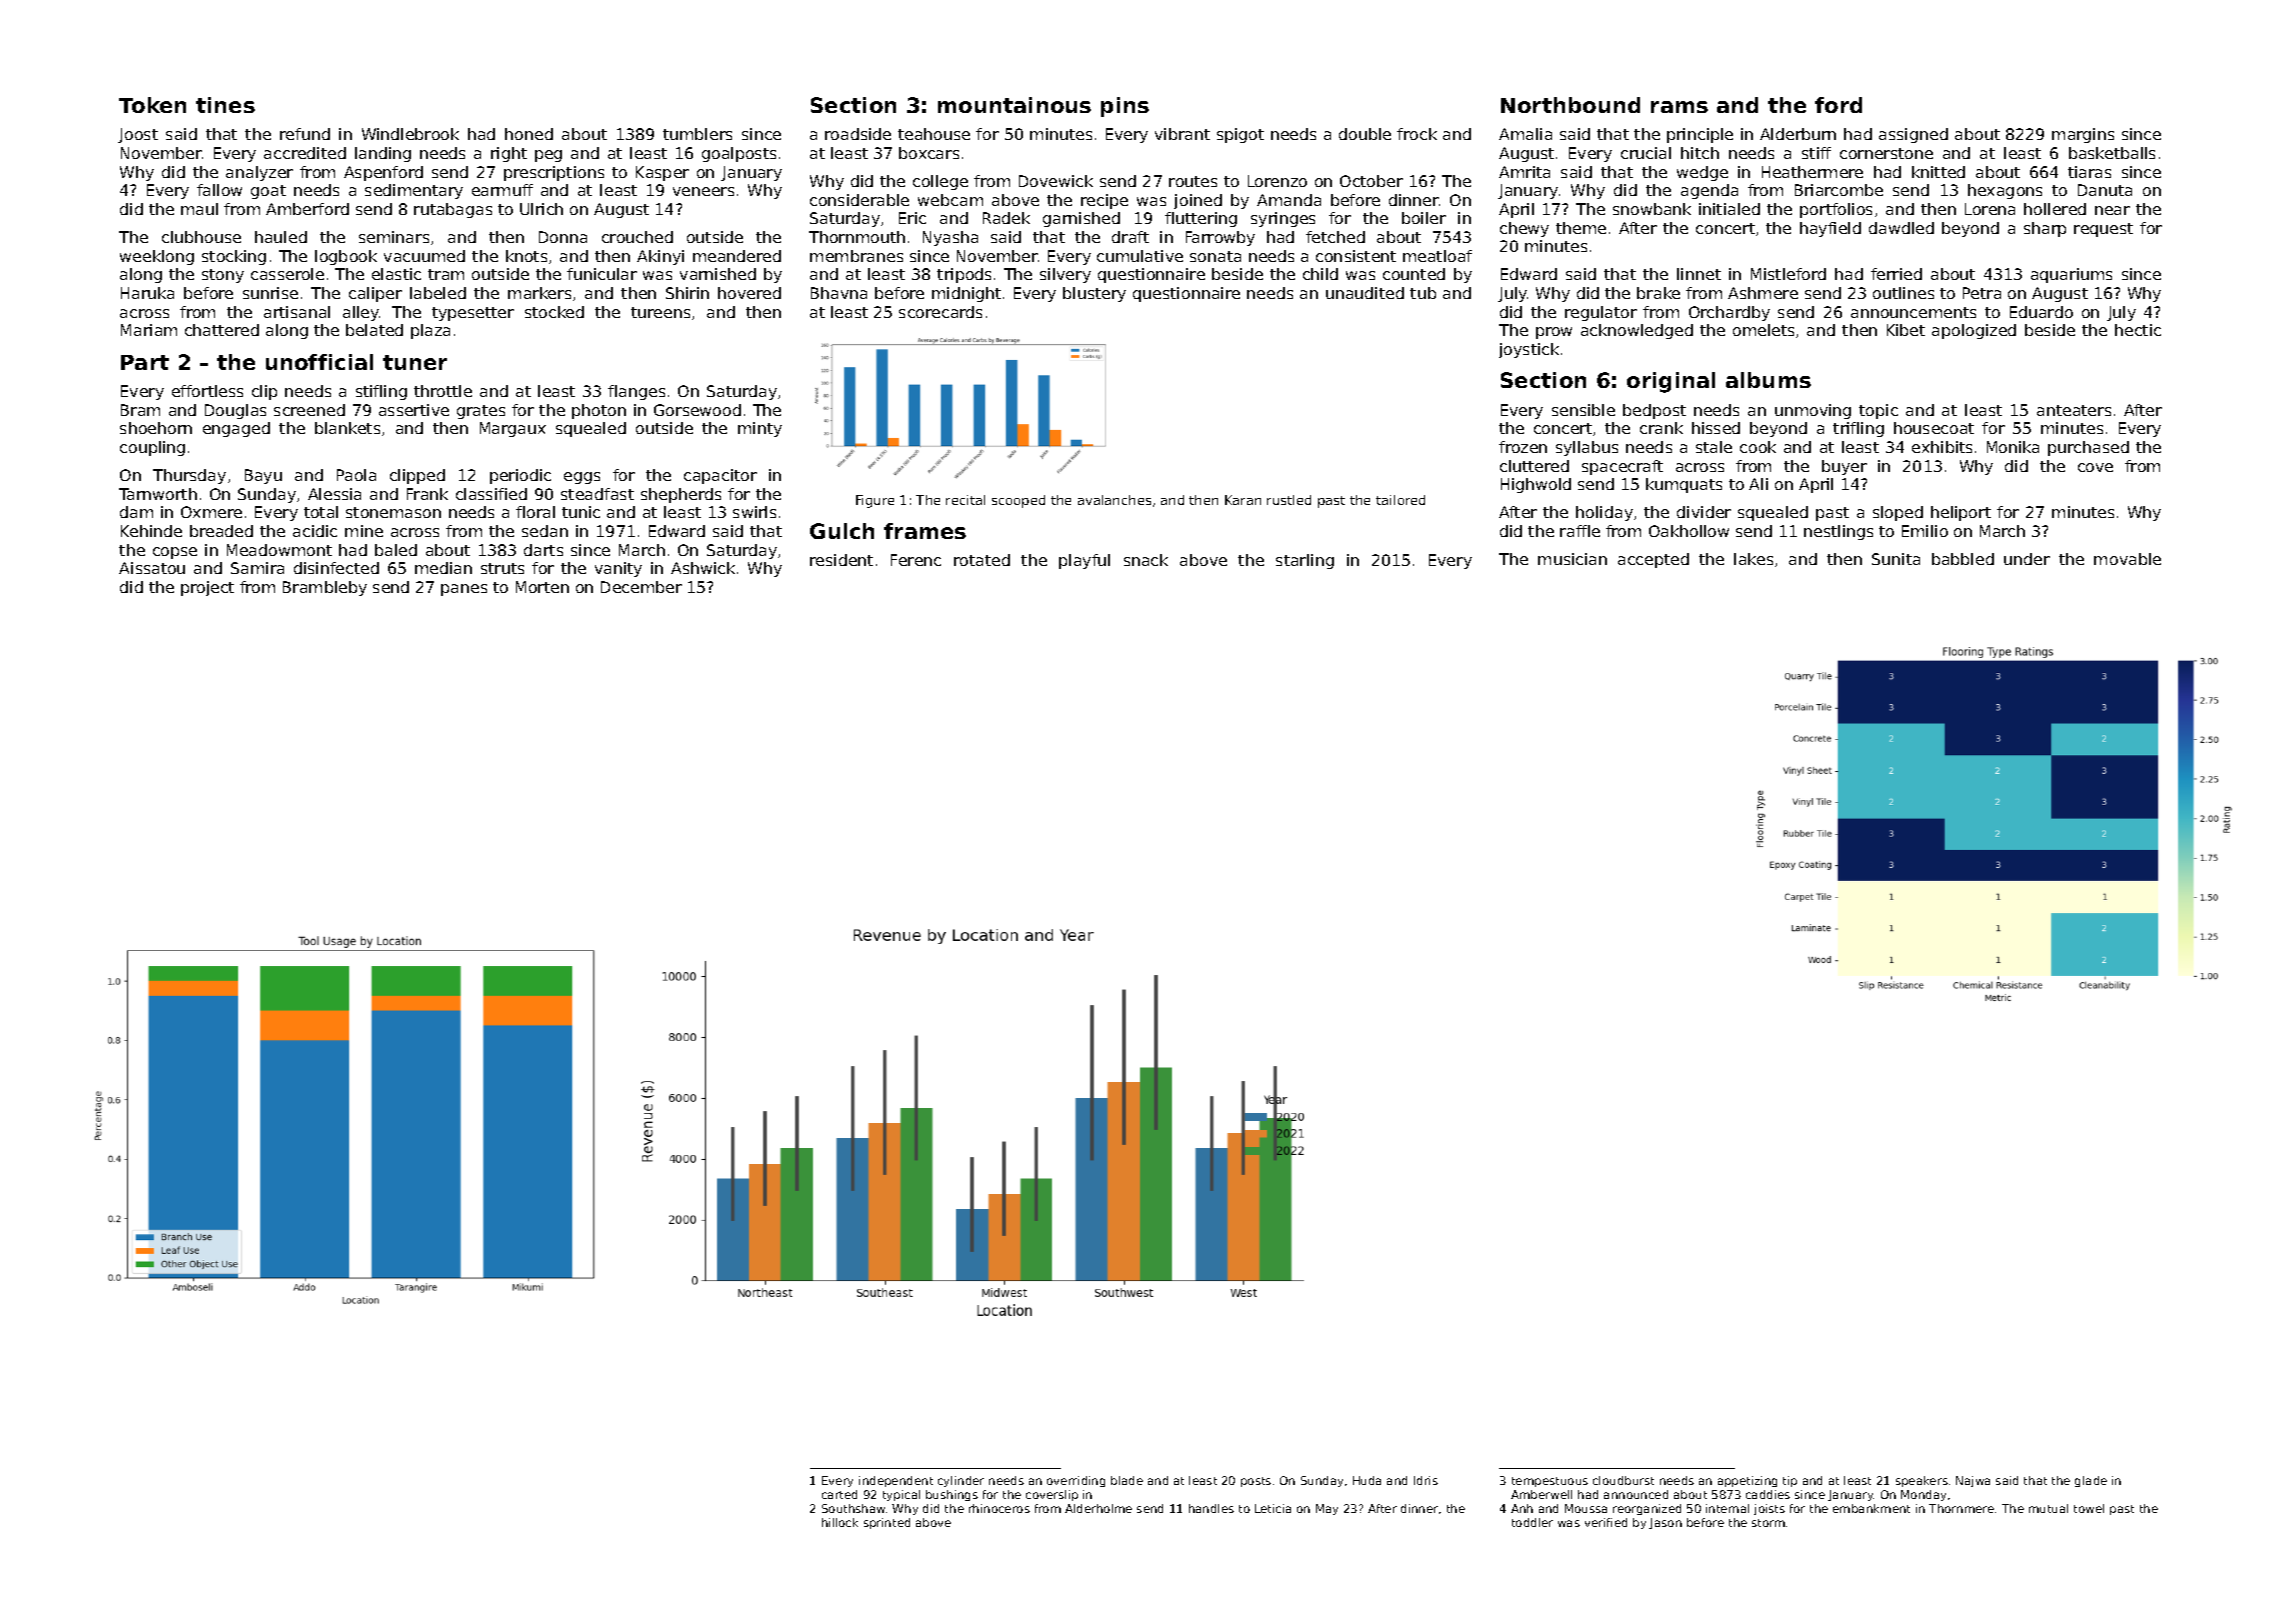 The image size is (2282, 1614). Describe the element at coordinates (840, 1522) in the screenshot. I see `hillock` at that location.
